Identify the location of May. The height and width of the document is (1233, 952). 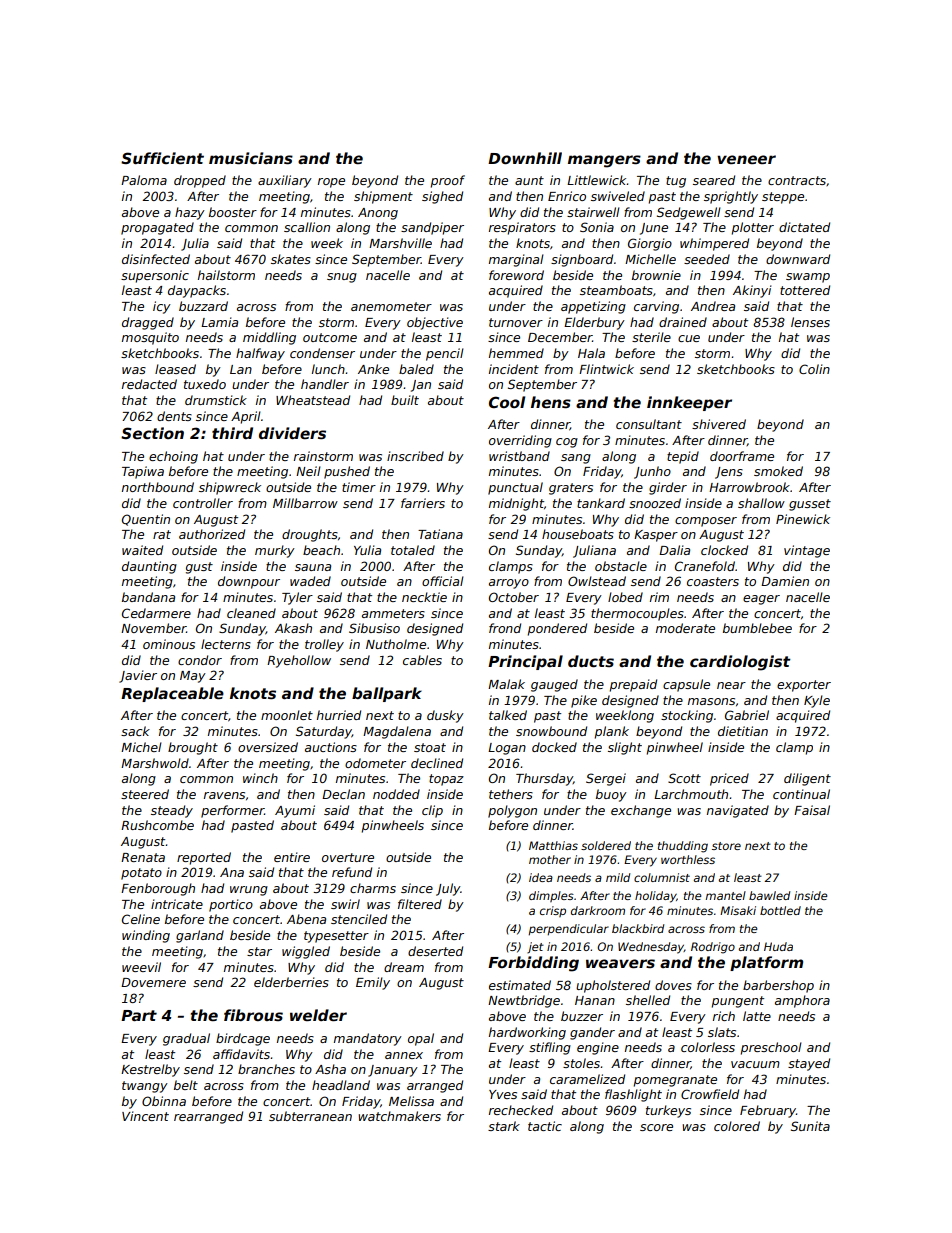
(193, 677).
